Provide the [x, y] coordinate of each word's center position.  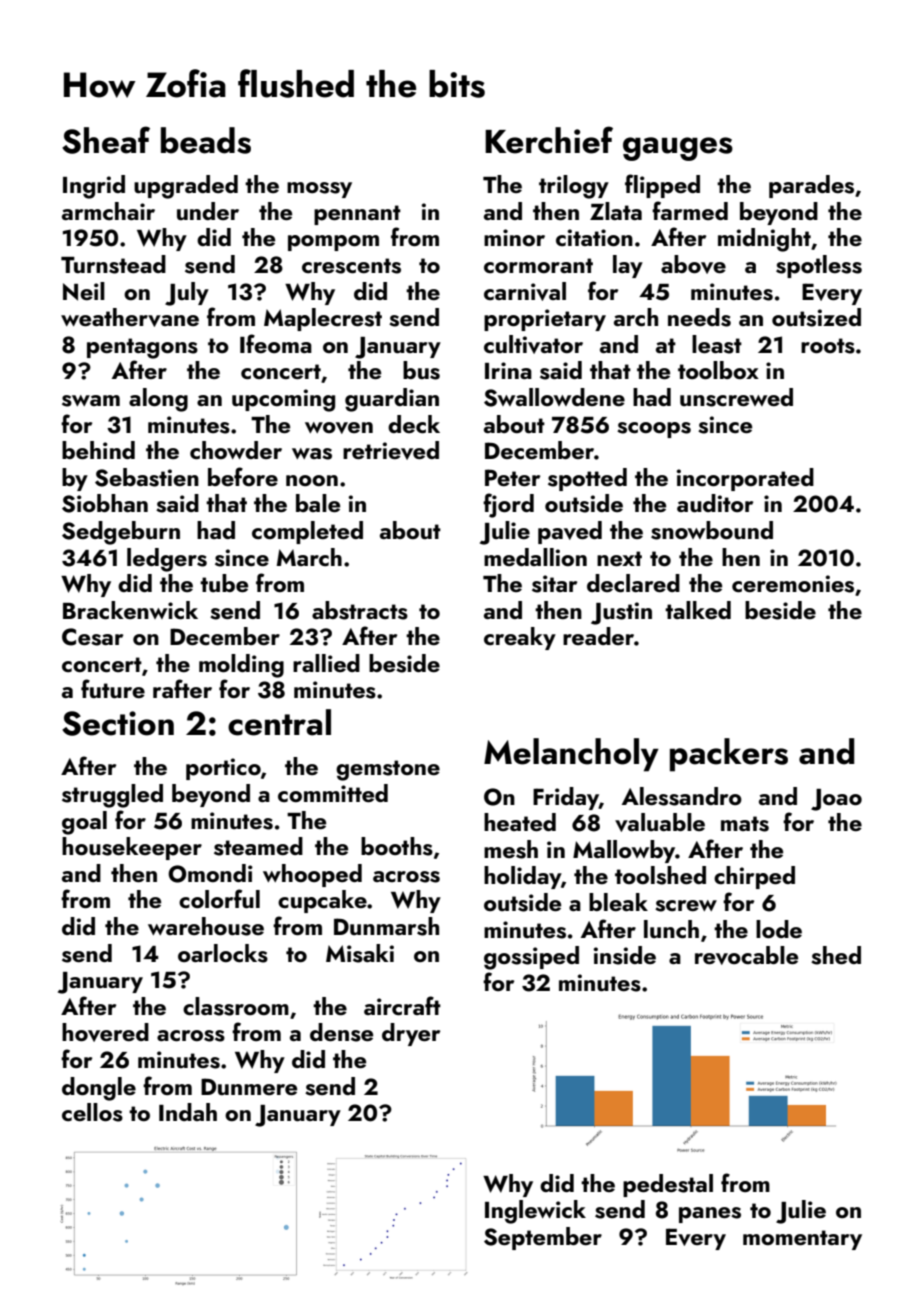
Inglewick [535, 1212]
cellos [92, 1112]
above [693, 264]
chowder [236, 450]
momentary [802, 1240]
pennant [357, 215]
